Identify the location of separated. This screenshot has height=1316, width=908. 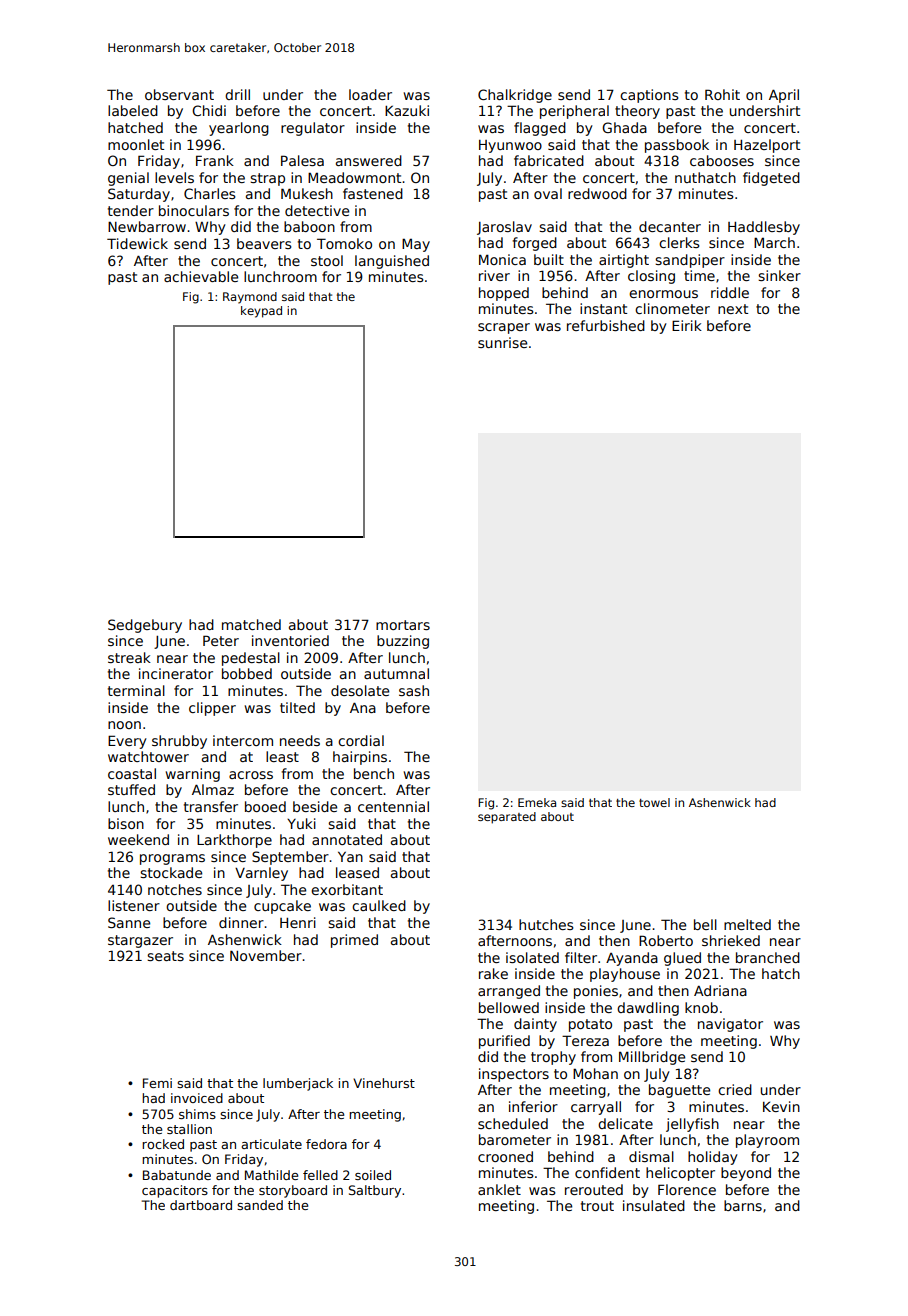
(507, 818).
